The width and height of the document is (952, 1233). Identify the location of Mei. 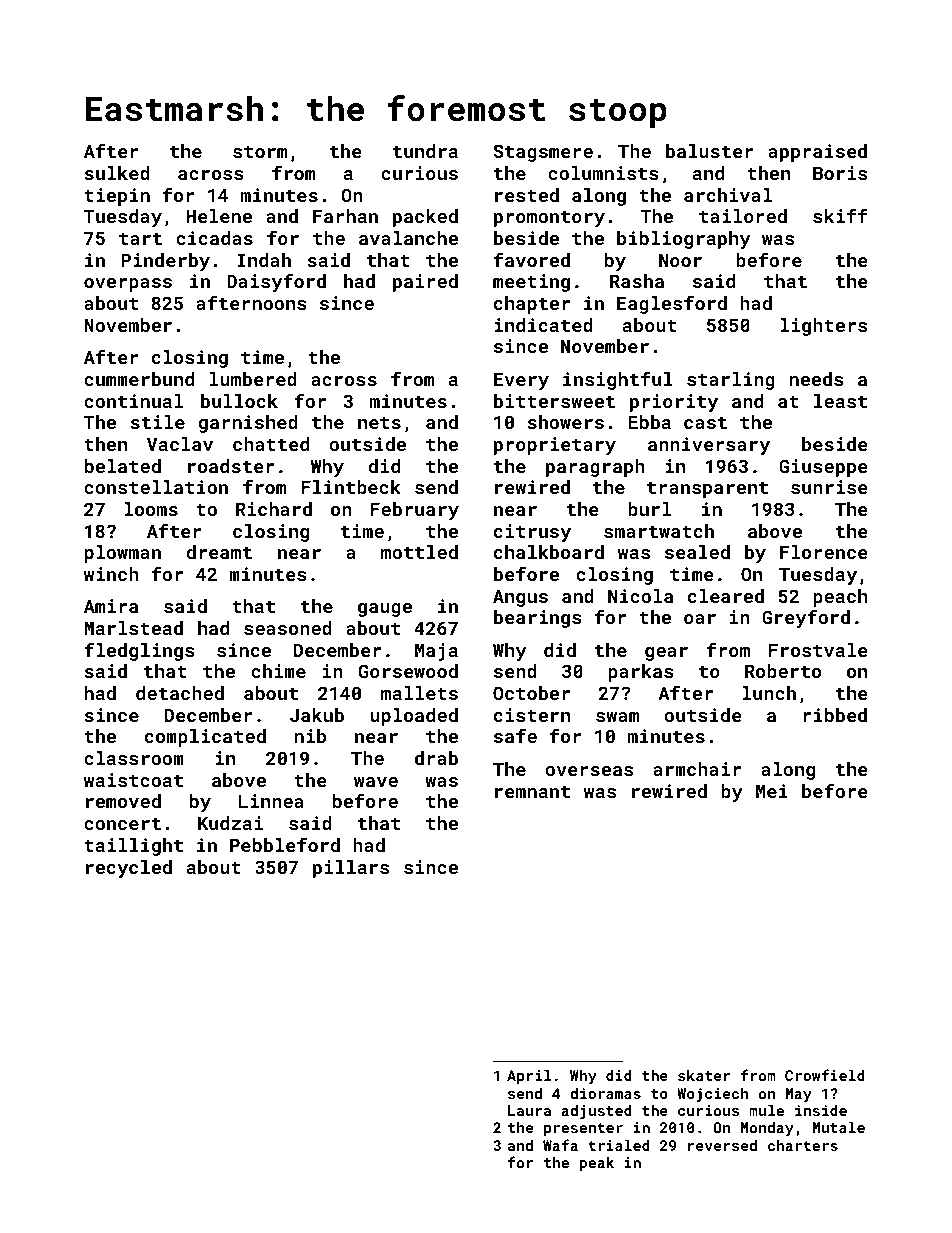
(772, 791).
